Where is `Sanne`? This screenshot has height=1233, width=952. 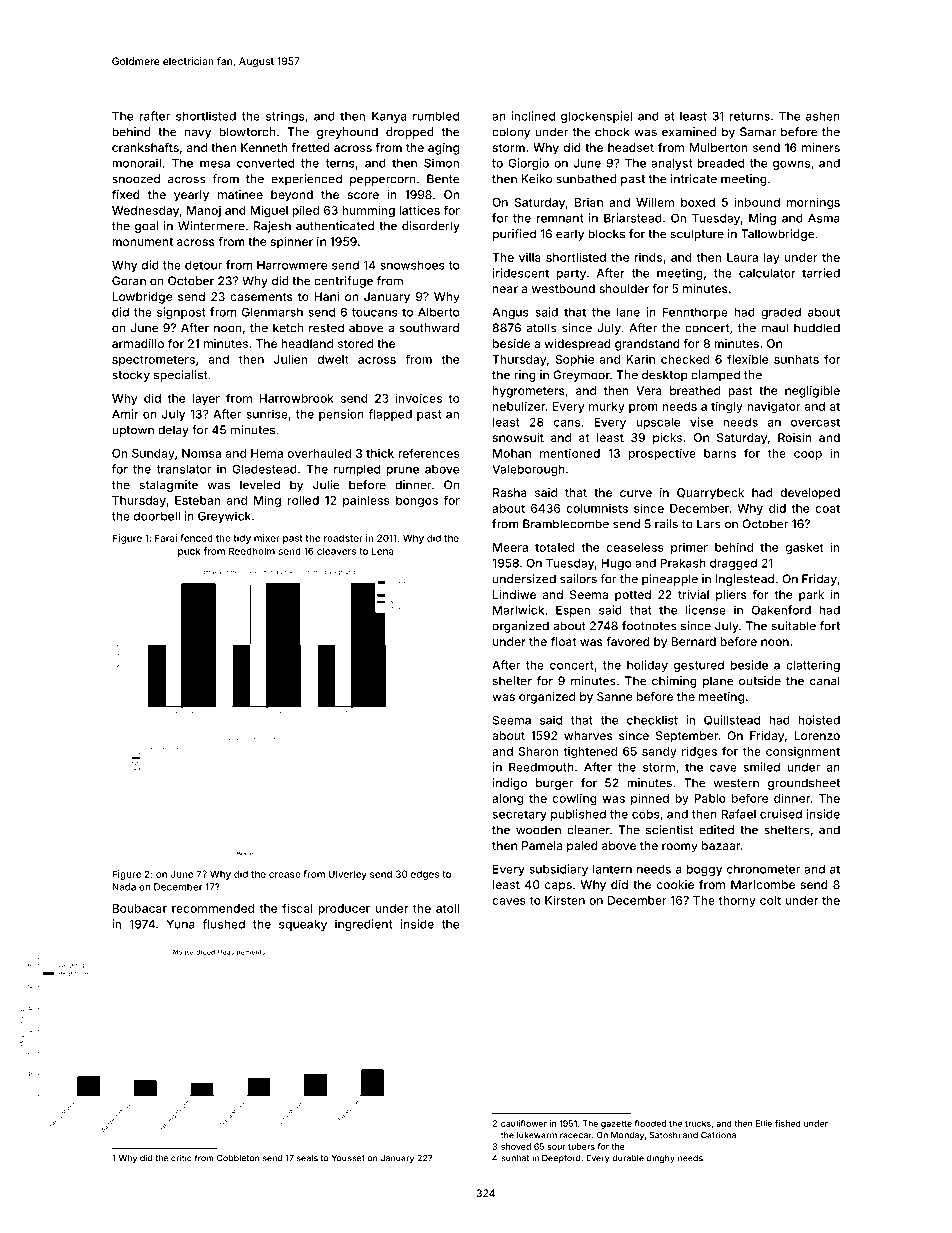 Sanne is located at coordinates (615, 696).
